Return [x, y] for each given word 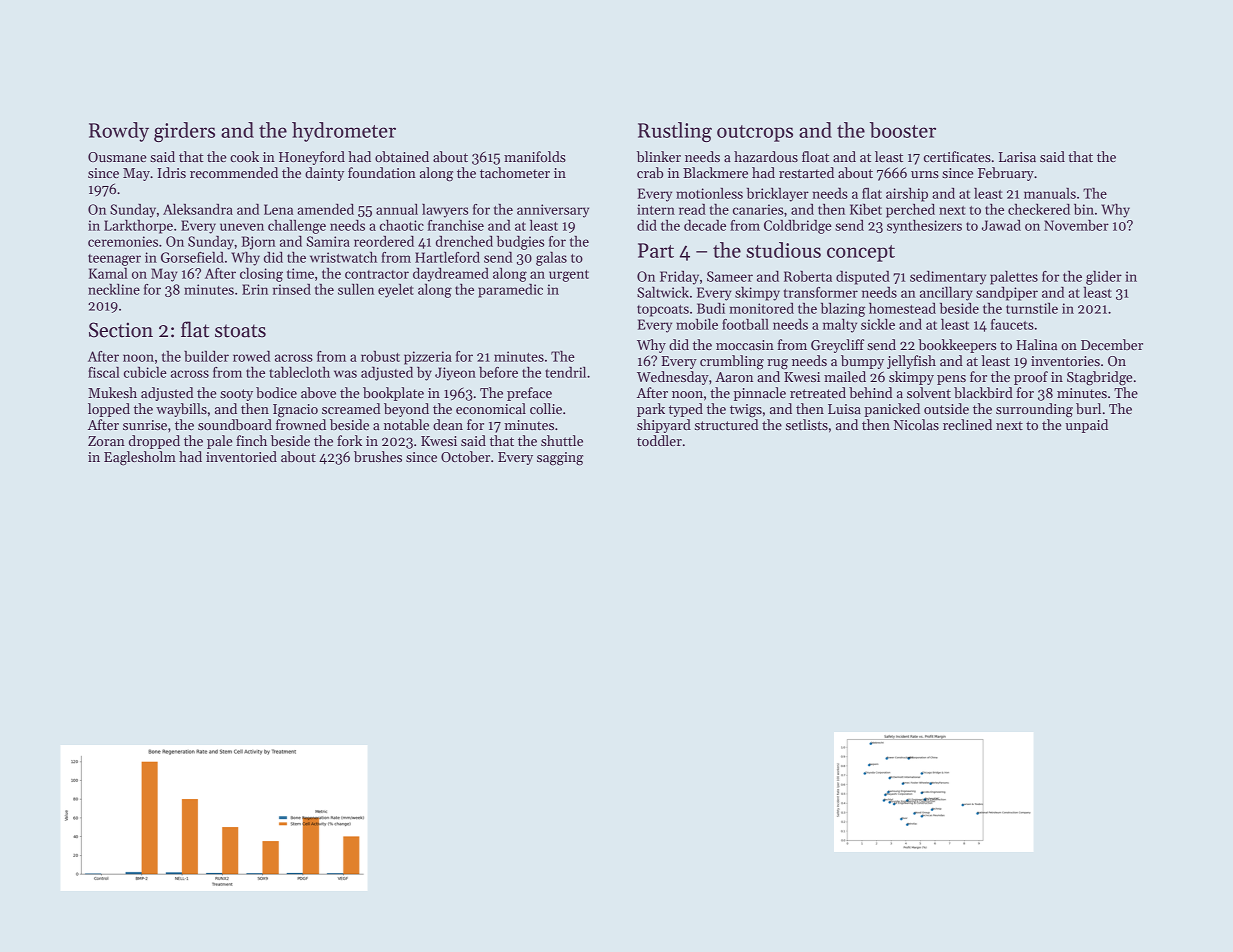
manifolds [535, 156]
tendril [565, 372]
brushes [378, 456]
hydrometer [344, 132]
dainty [324, 174]
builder [206, 356]
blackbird [983, 392]
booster [903, 130]
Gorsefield [192, 257]
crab [650, 172]
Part [656, 250]
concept [861, 253]
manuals [1050, 193]
